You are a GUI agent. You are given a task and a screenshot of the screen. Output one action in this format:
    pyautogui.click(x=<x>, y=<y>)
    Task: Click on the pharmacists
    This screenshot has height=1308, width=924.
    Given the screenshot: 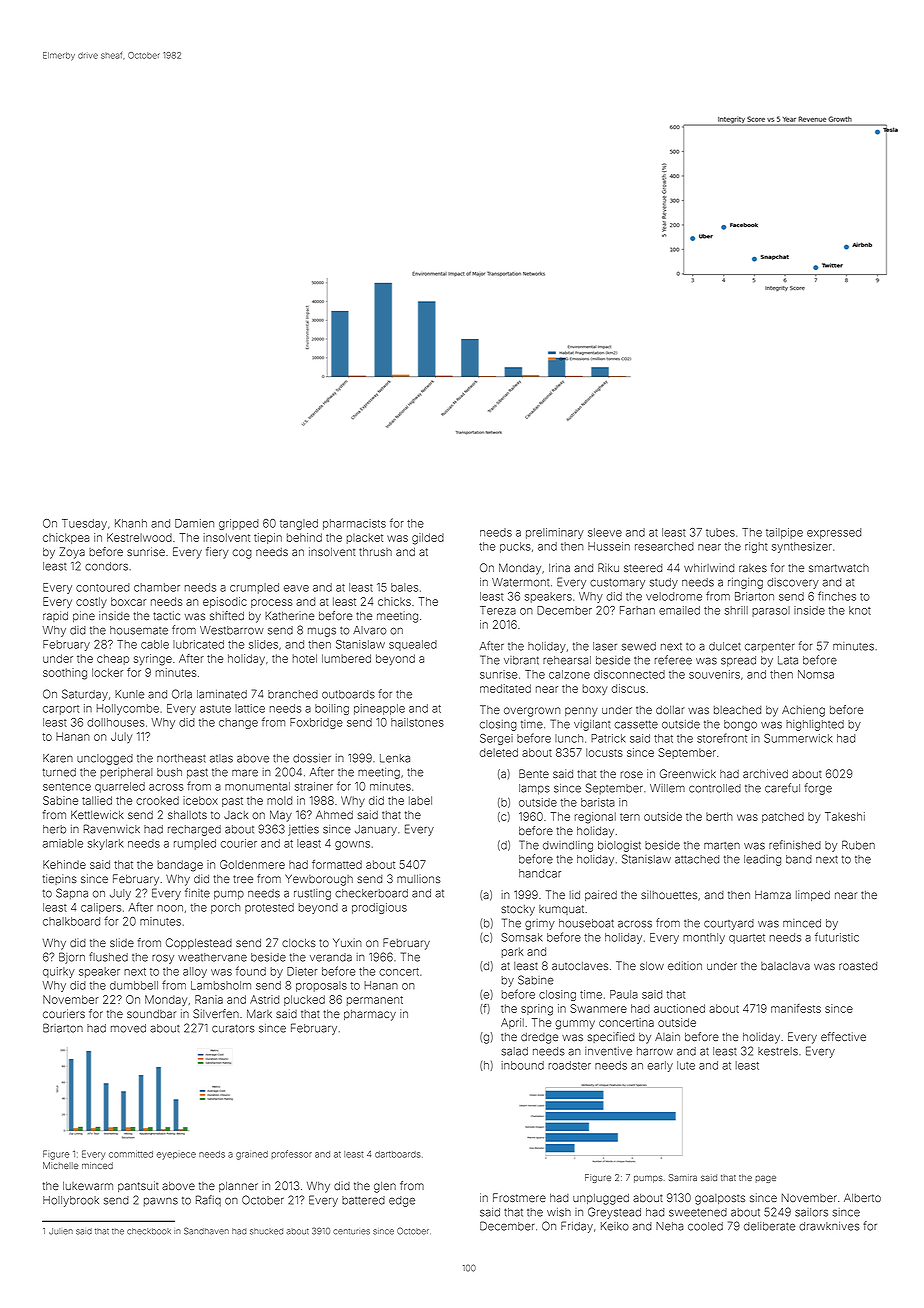 What is the action you would take?
    pyautogui.click(x=354, y=524)
